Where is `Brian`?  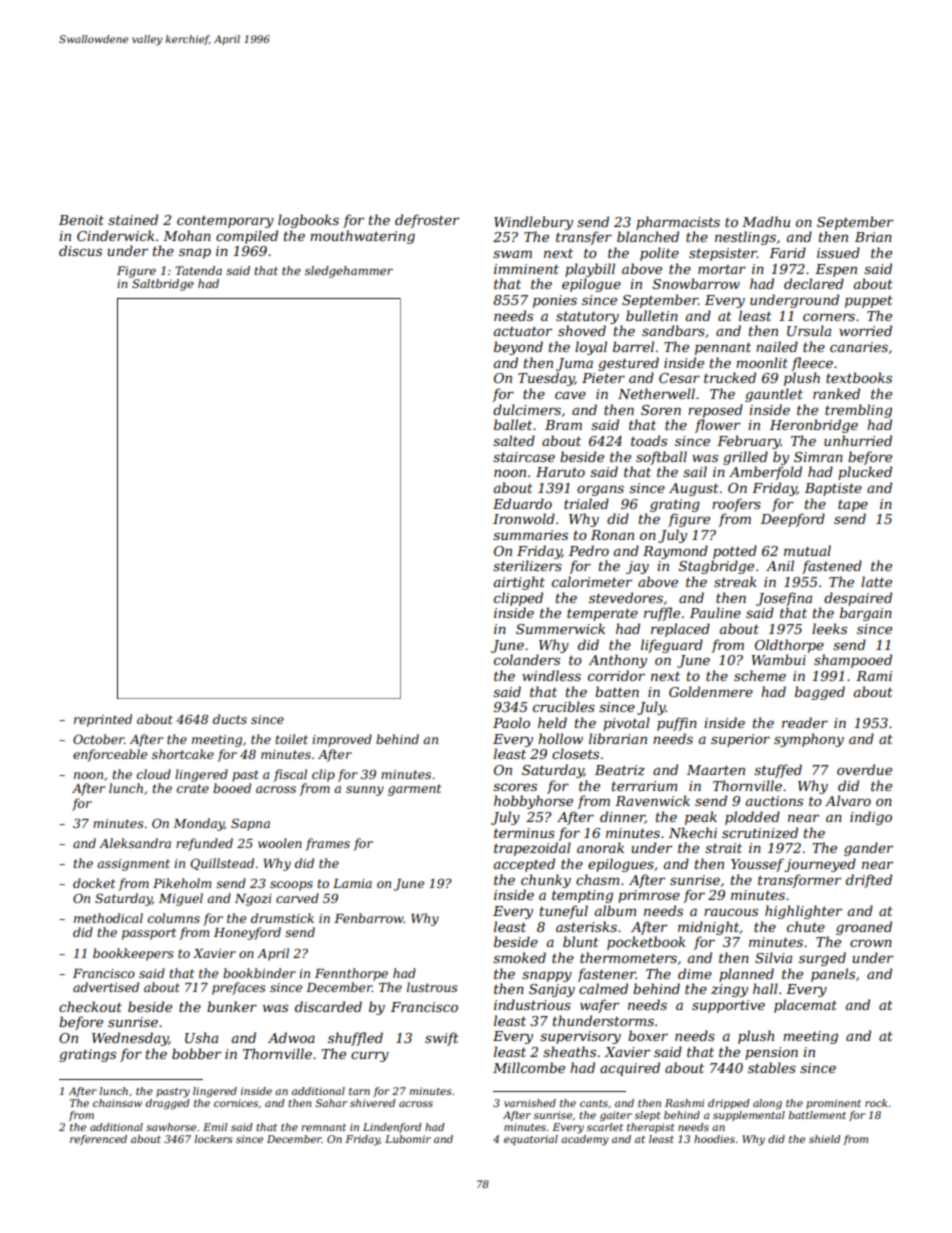 Brian is located at coordinates (873, 237).
